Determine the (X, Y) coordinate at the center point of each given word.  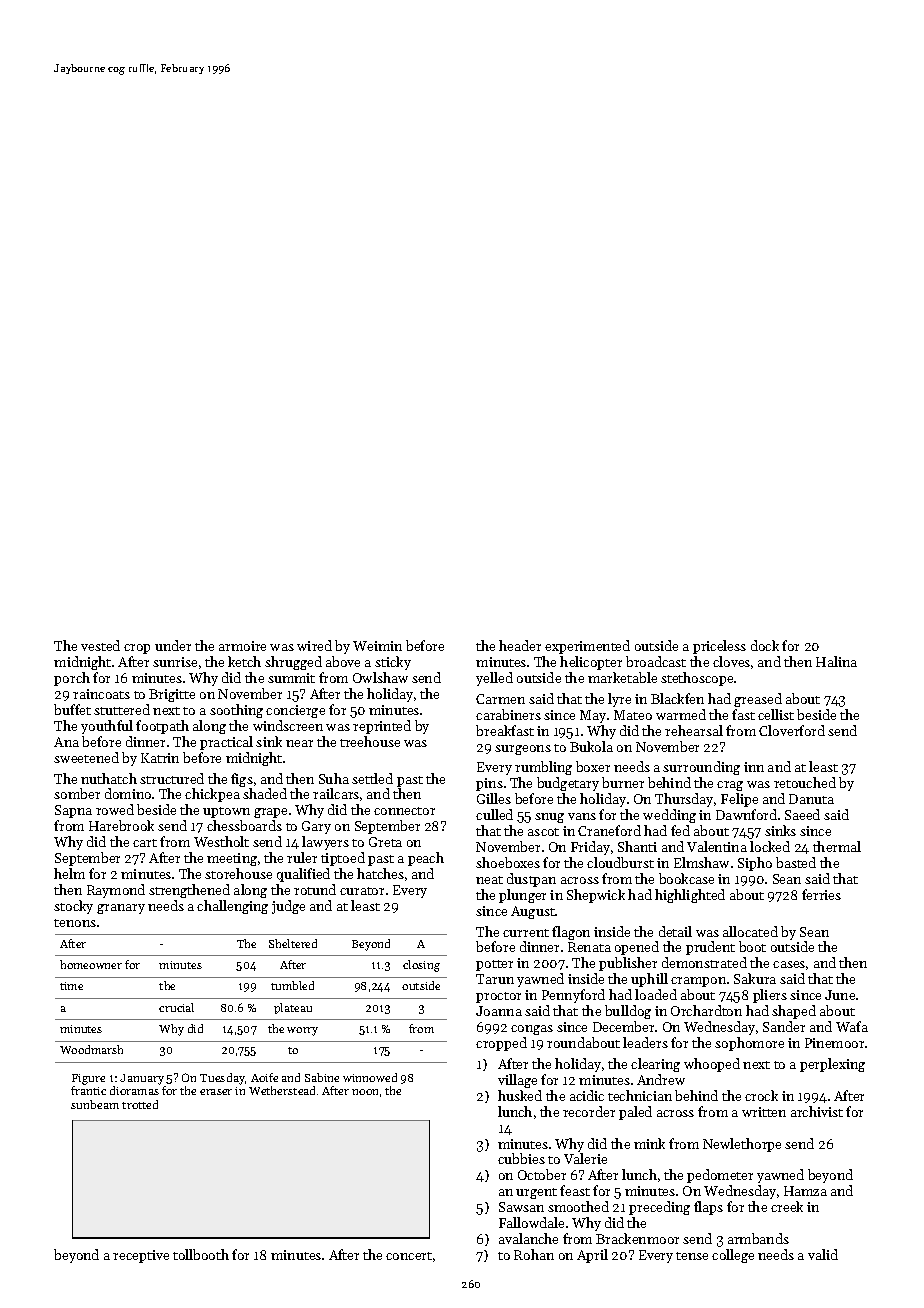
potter (494, 965)
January (142, 1079)
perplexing (832, 1065)
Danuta (811, 799)
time (71, 986)
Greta (385, 842)
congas (532, 1030)
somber (77, 793)
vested (100, 645)
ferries (821, 894)
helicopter (591, 663)
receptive (141, 1256)
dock (765, 645)
